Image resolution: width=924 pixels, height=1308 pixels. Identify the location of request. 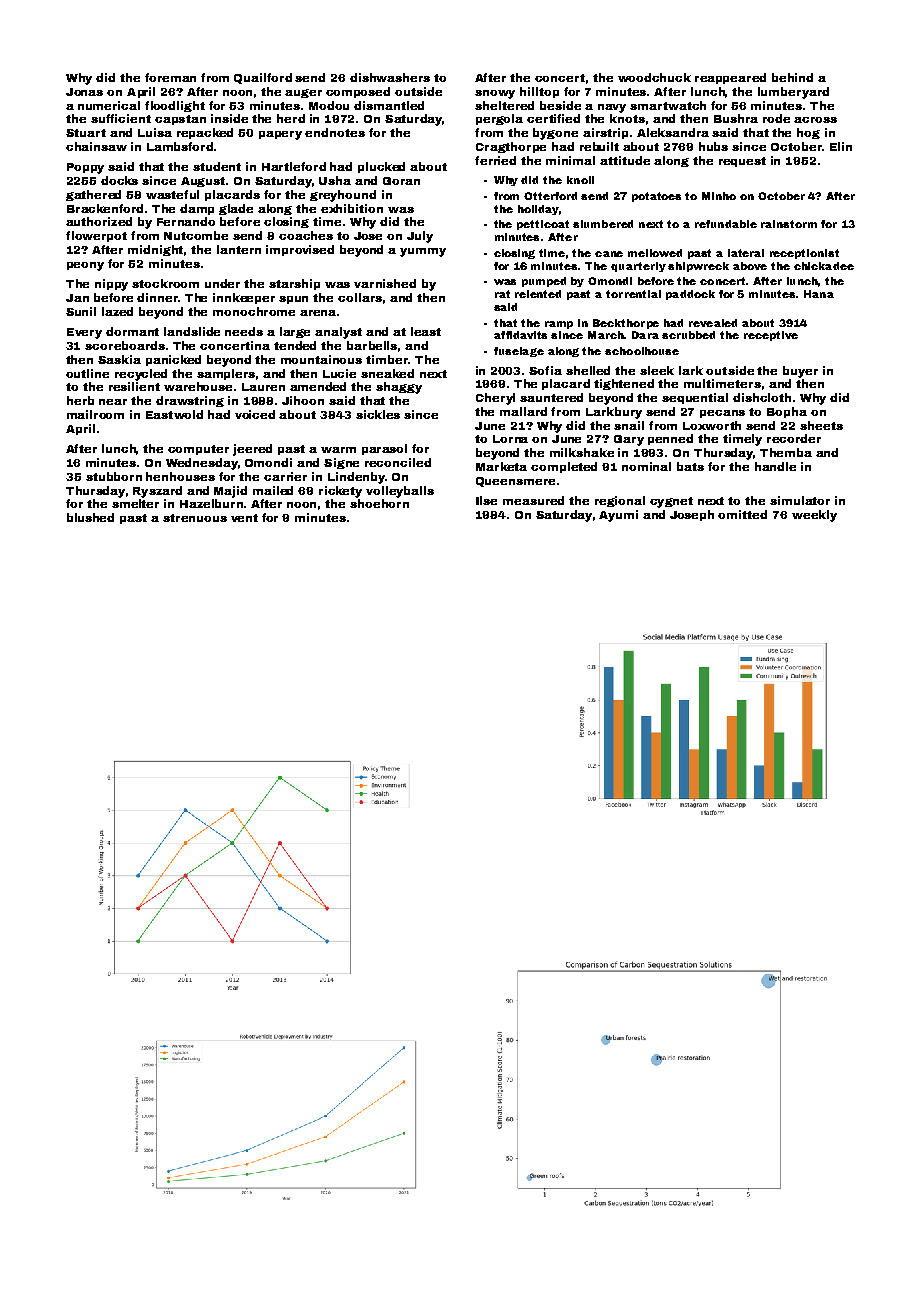
(742, 162).
